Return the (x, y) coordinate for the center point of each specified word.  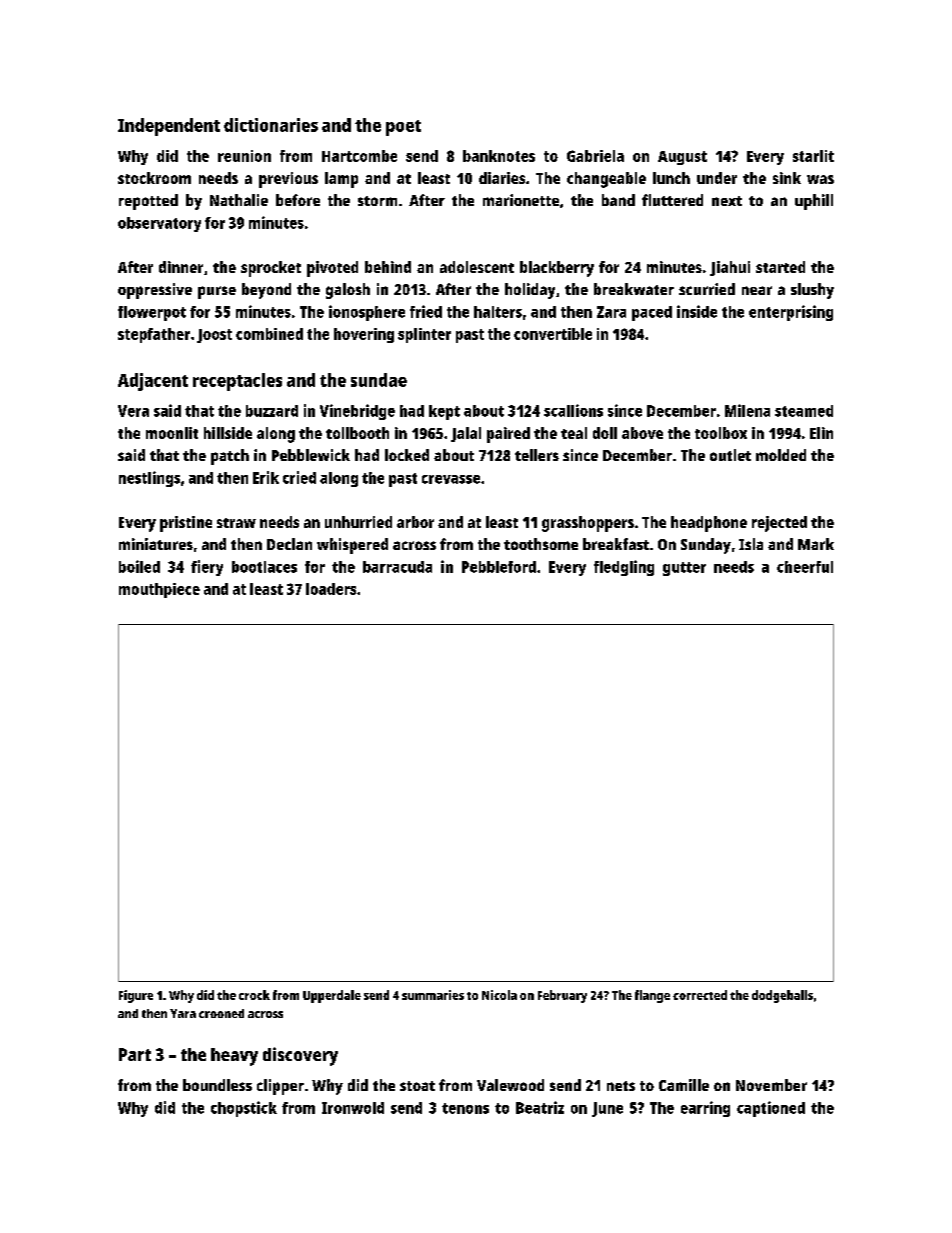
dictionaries (271, 125)
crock (254, 995)
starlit (813, 156)
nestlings (149, 479)
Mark (816, 544)
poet (403, 128)
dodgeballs (782, 996)
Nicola (499, 995)
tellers (537, 455)
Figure (136, 996)
